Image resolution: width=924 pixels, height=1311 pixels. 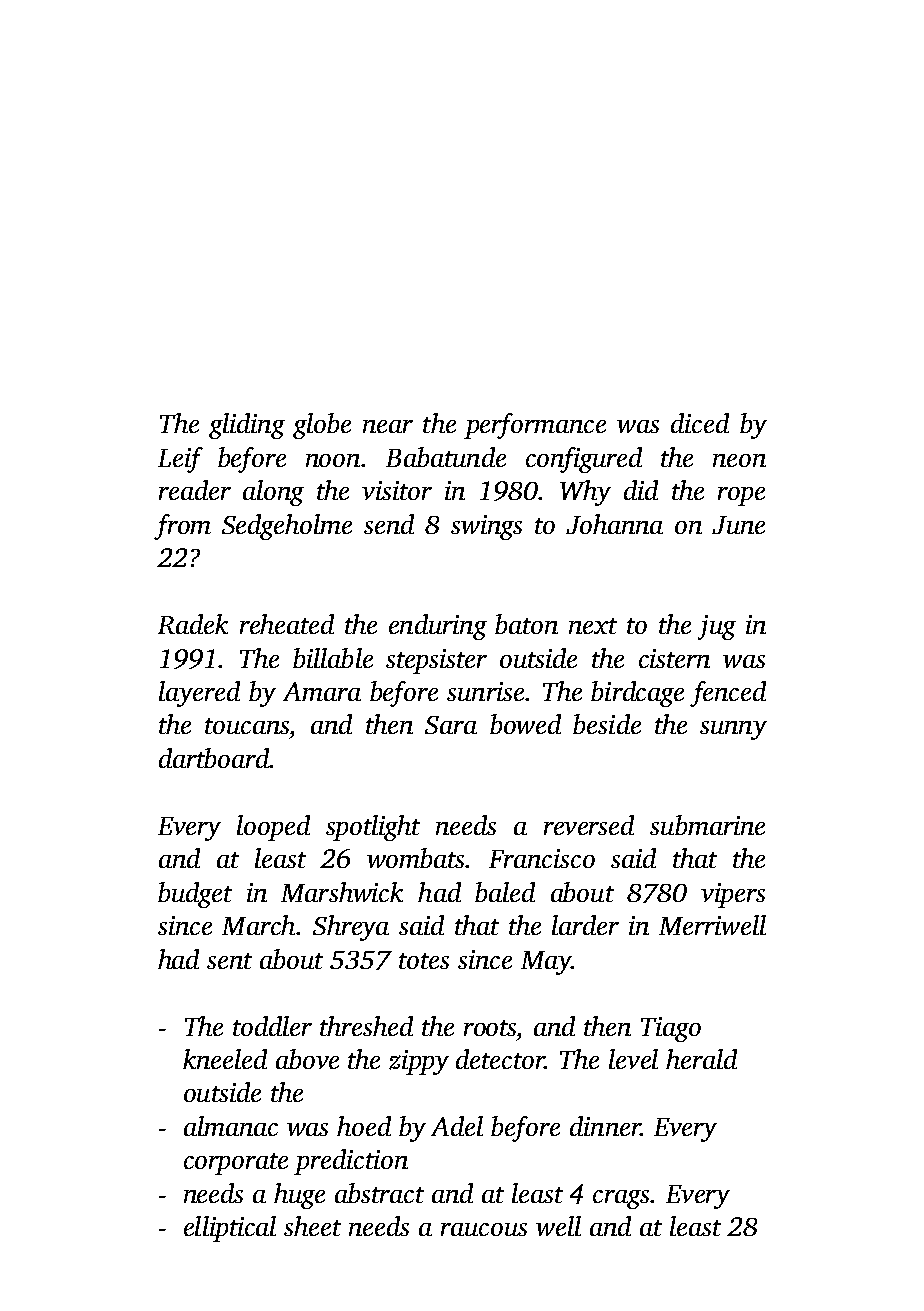 I want to click on did, so click(x=641, y=490).
